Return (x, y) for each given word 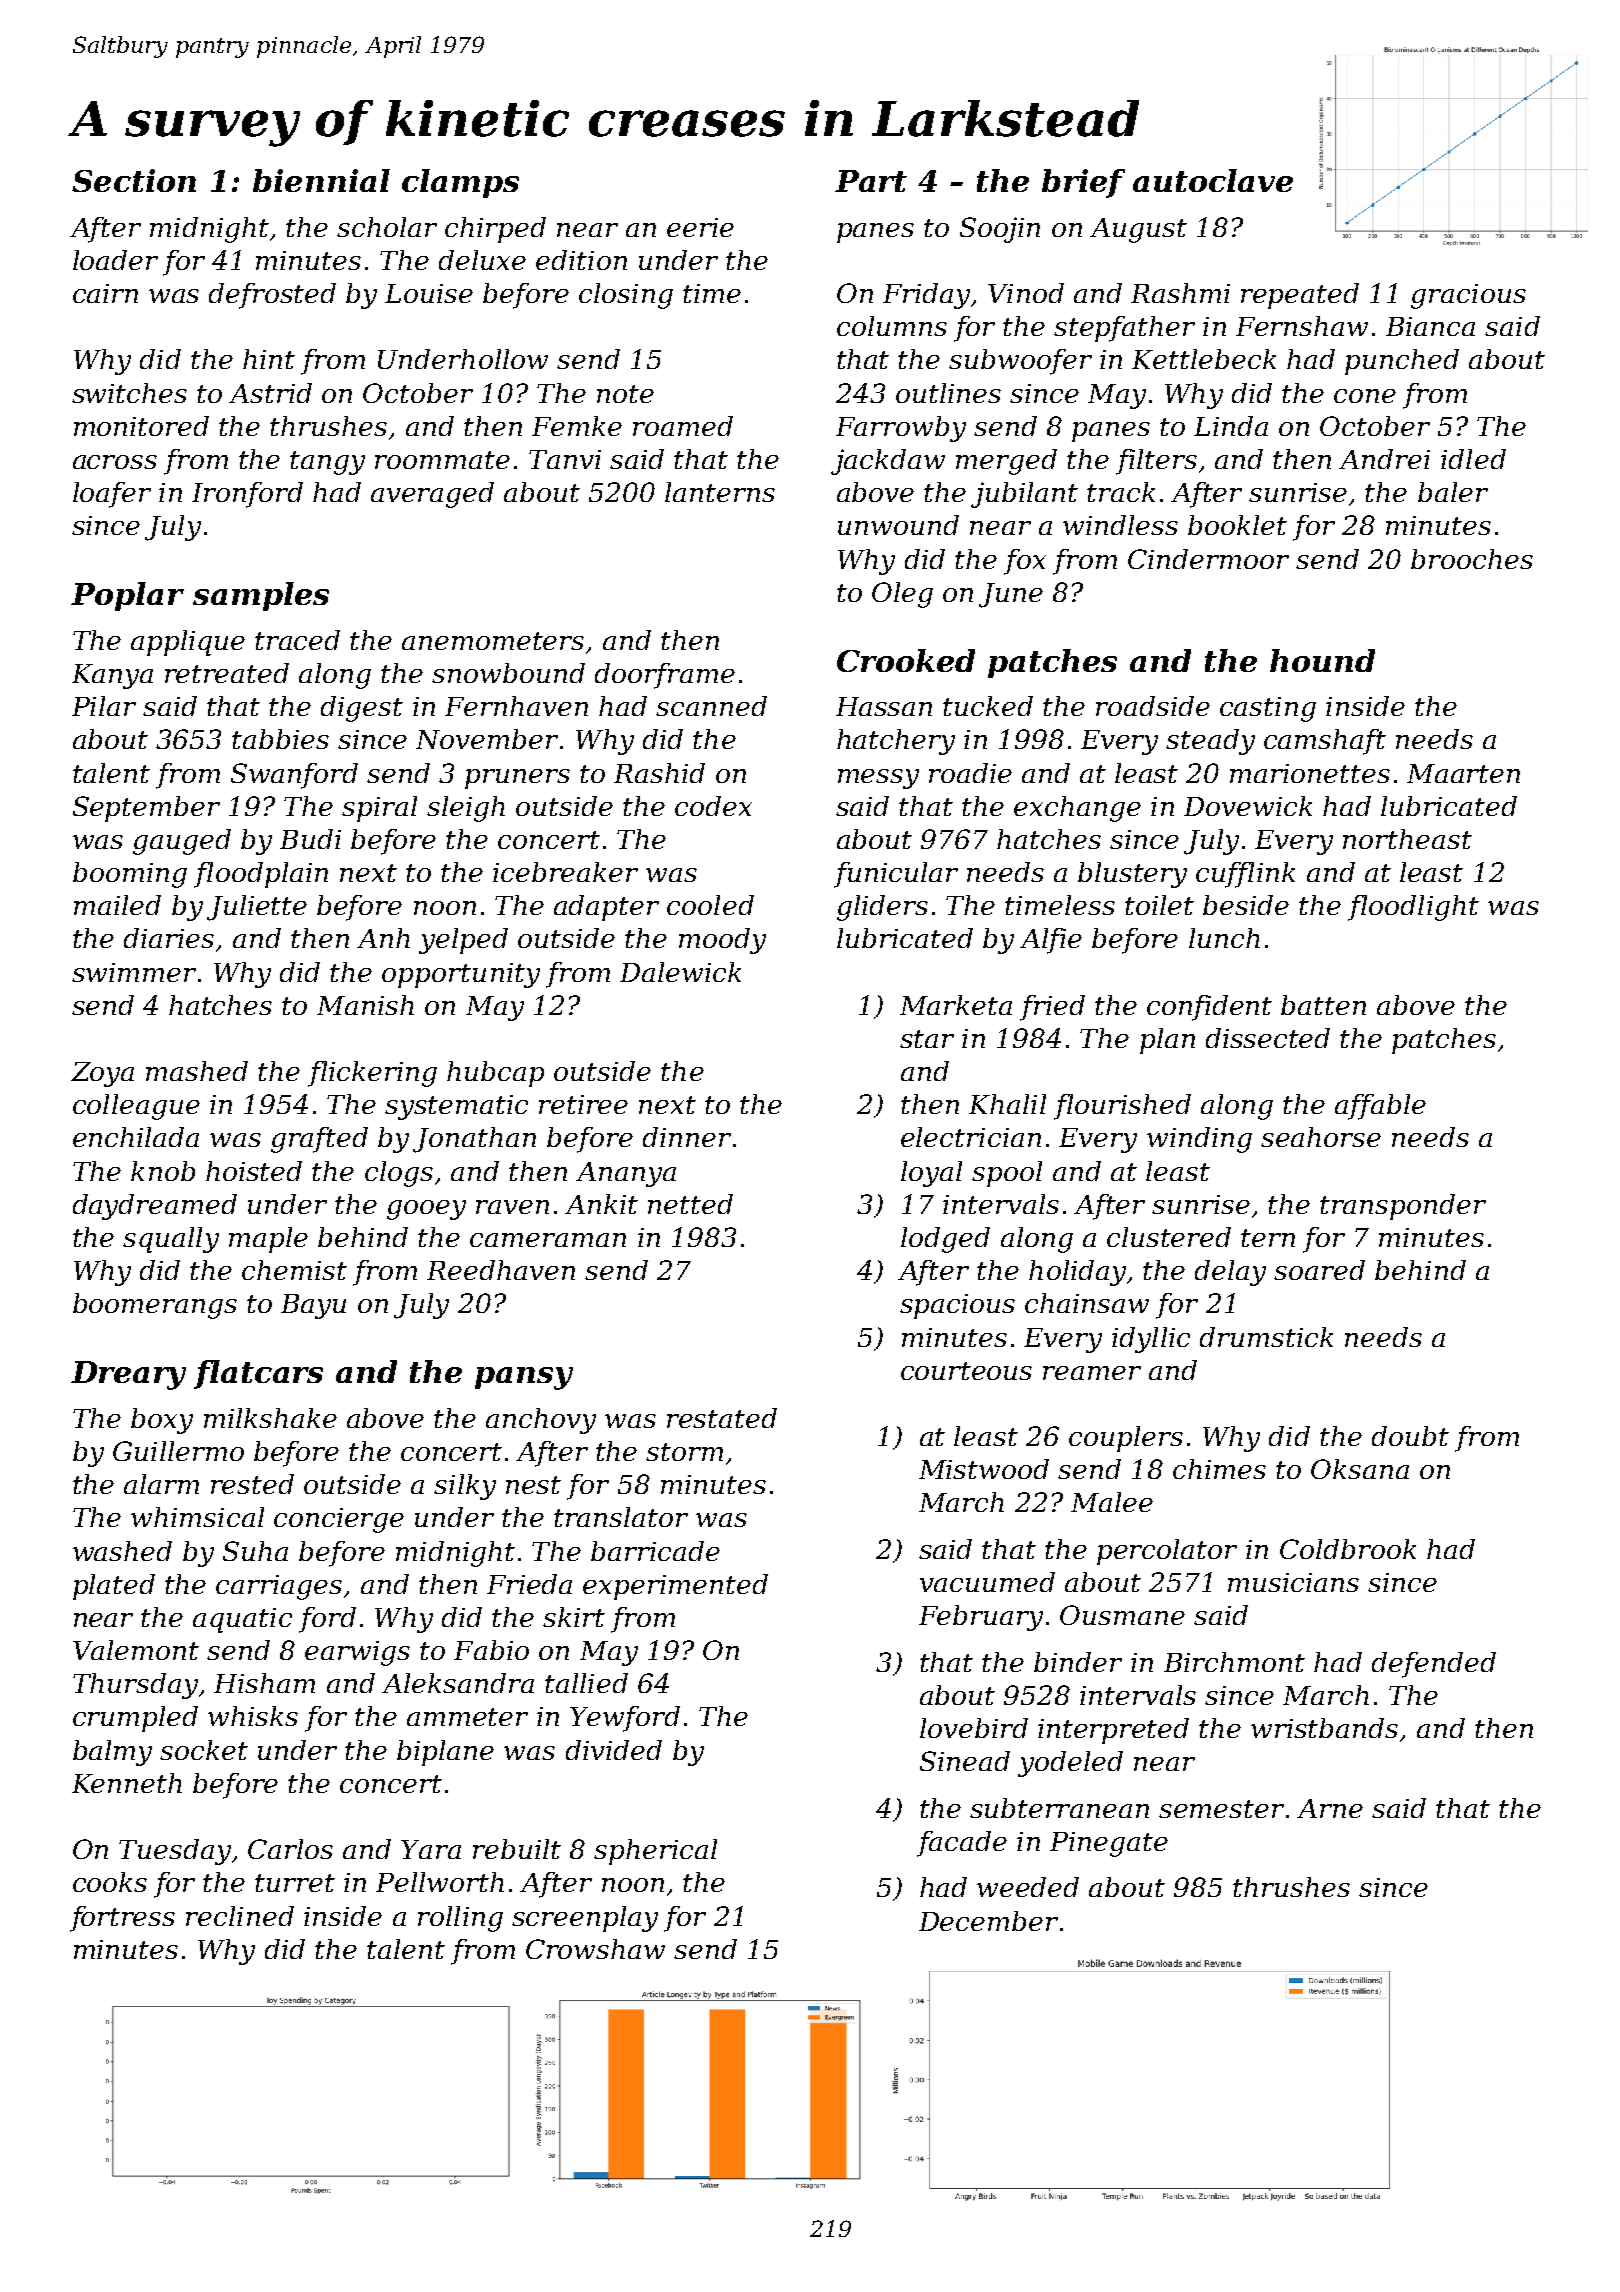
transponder (1403, 1207)
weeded (1028, 1887)
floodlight (1413, 908)
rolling (460, 1919)
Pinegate (1109, 1844)
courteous (966, 1371)
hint (269, 359)
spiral (379, 809)
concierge (339, 1520)
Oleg (902, 595)
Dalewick (680, 972)
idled (1473, 459)
